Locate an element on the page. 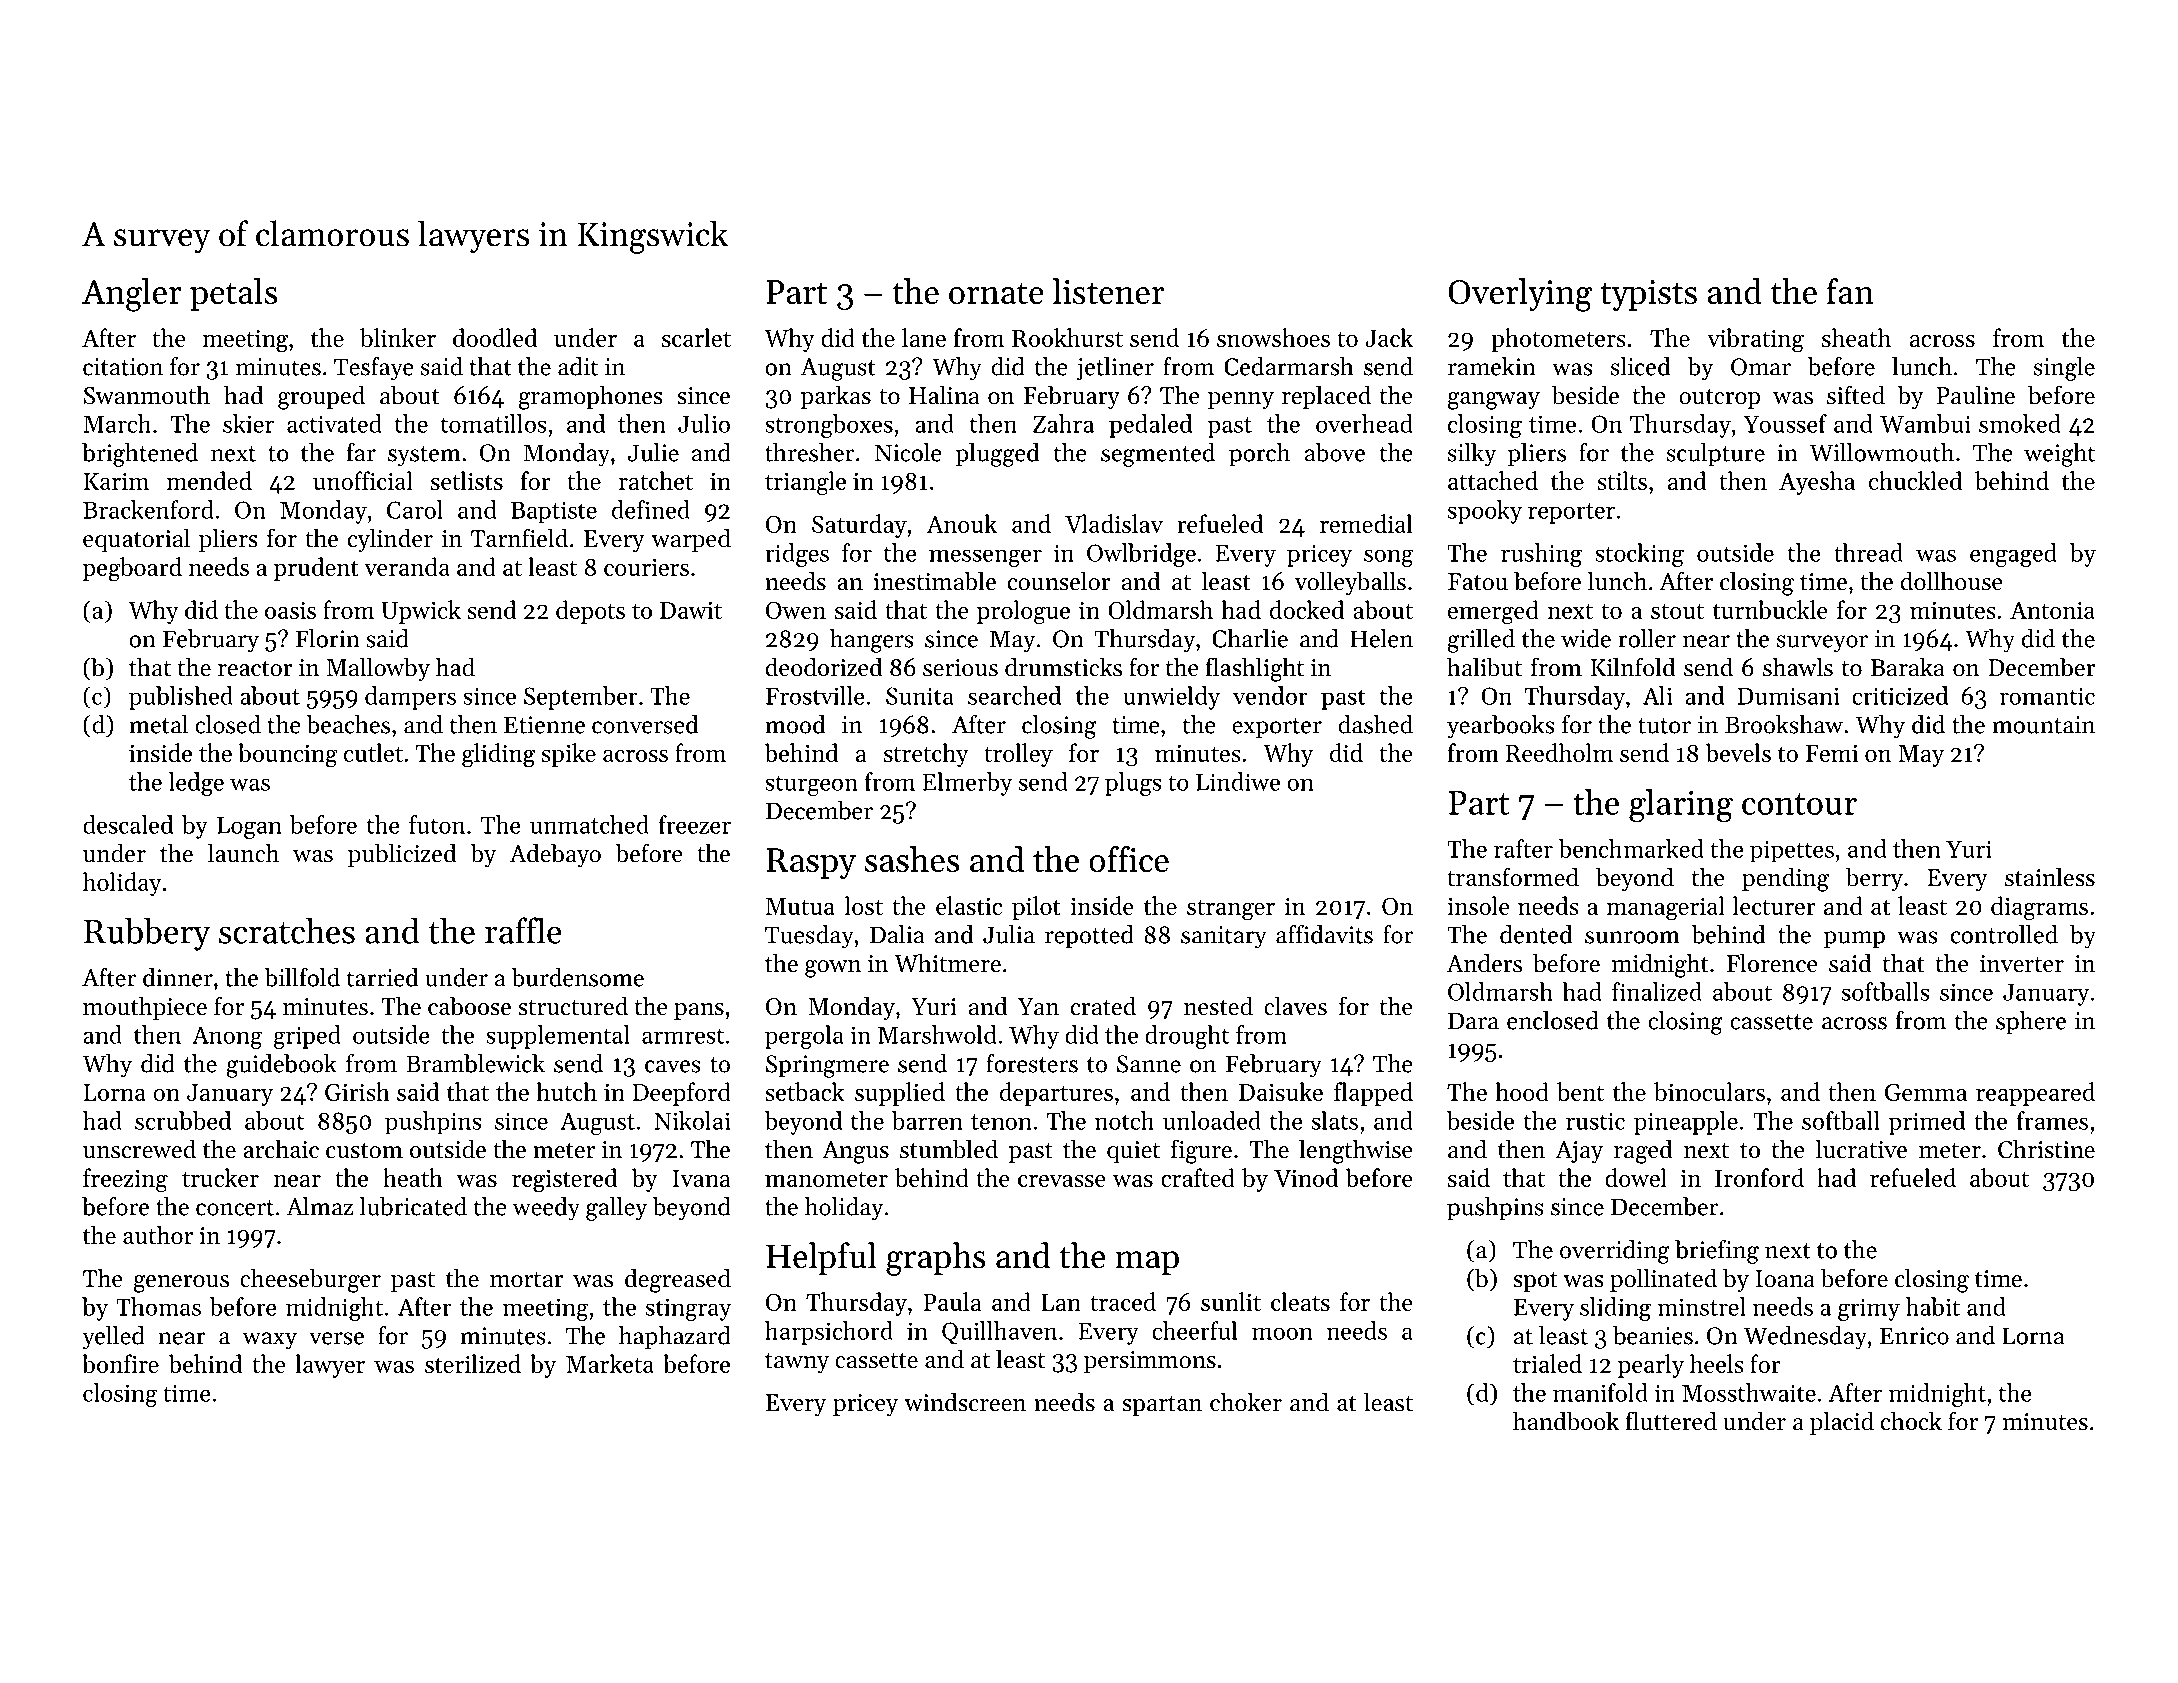  cutlet is located at coordinates (373, 752).
